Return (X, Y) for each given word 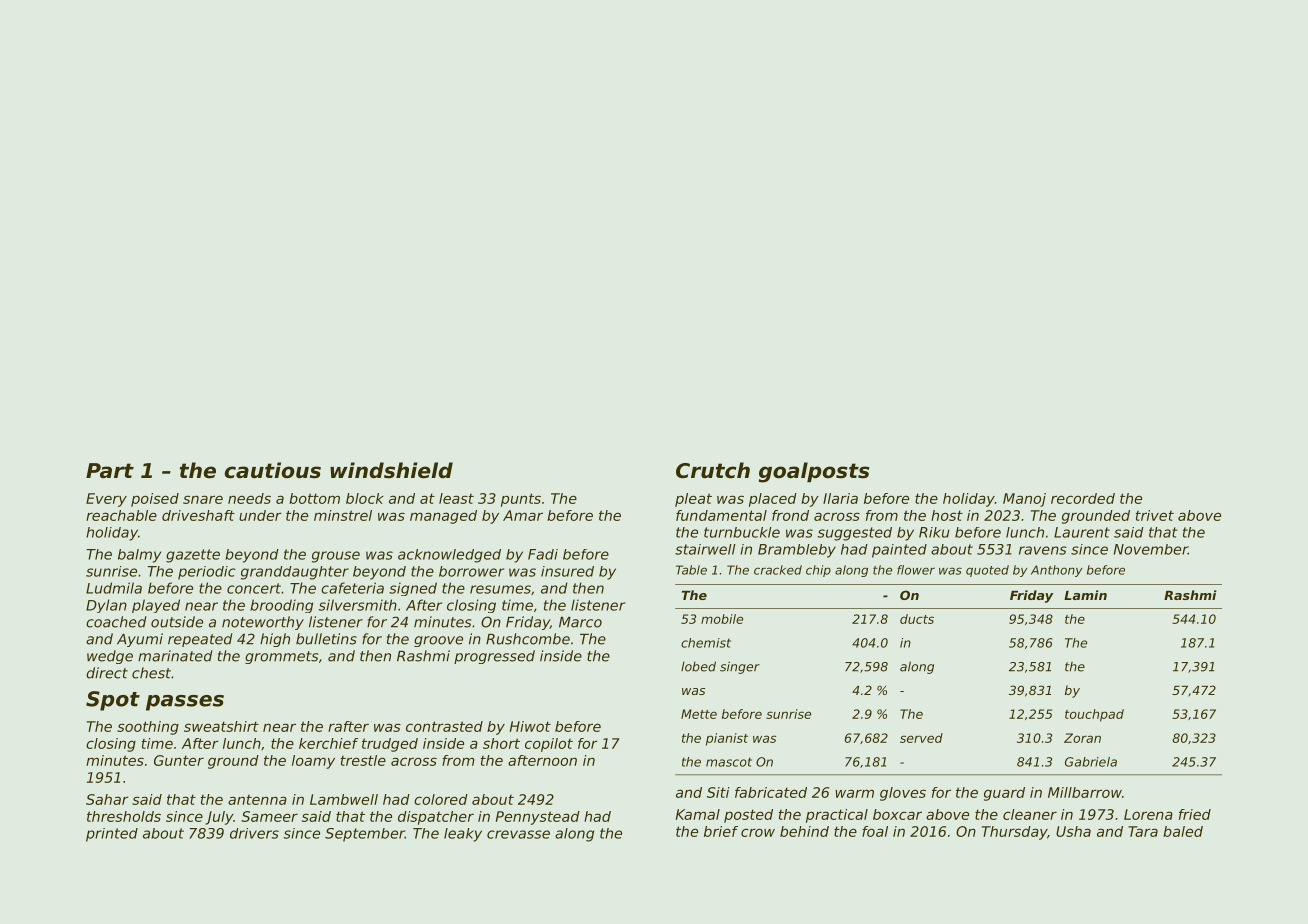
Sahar (107, 799)
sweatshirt (221, 726)
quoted (987, 571)
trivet (1155, 515)
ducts (917, 619)
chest (151, 673)
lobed (698, 666)
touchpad (1094, 715)
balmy (139, 556)
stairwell (705, 549)
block (365, 498)
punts (521, 500)
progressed (494, 657)
